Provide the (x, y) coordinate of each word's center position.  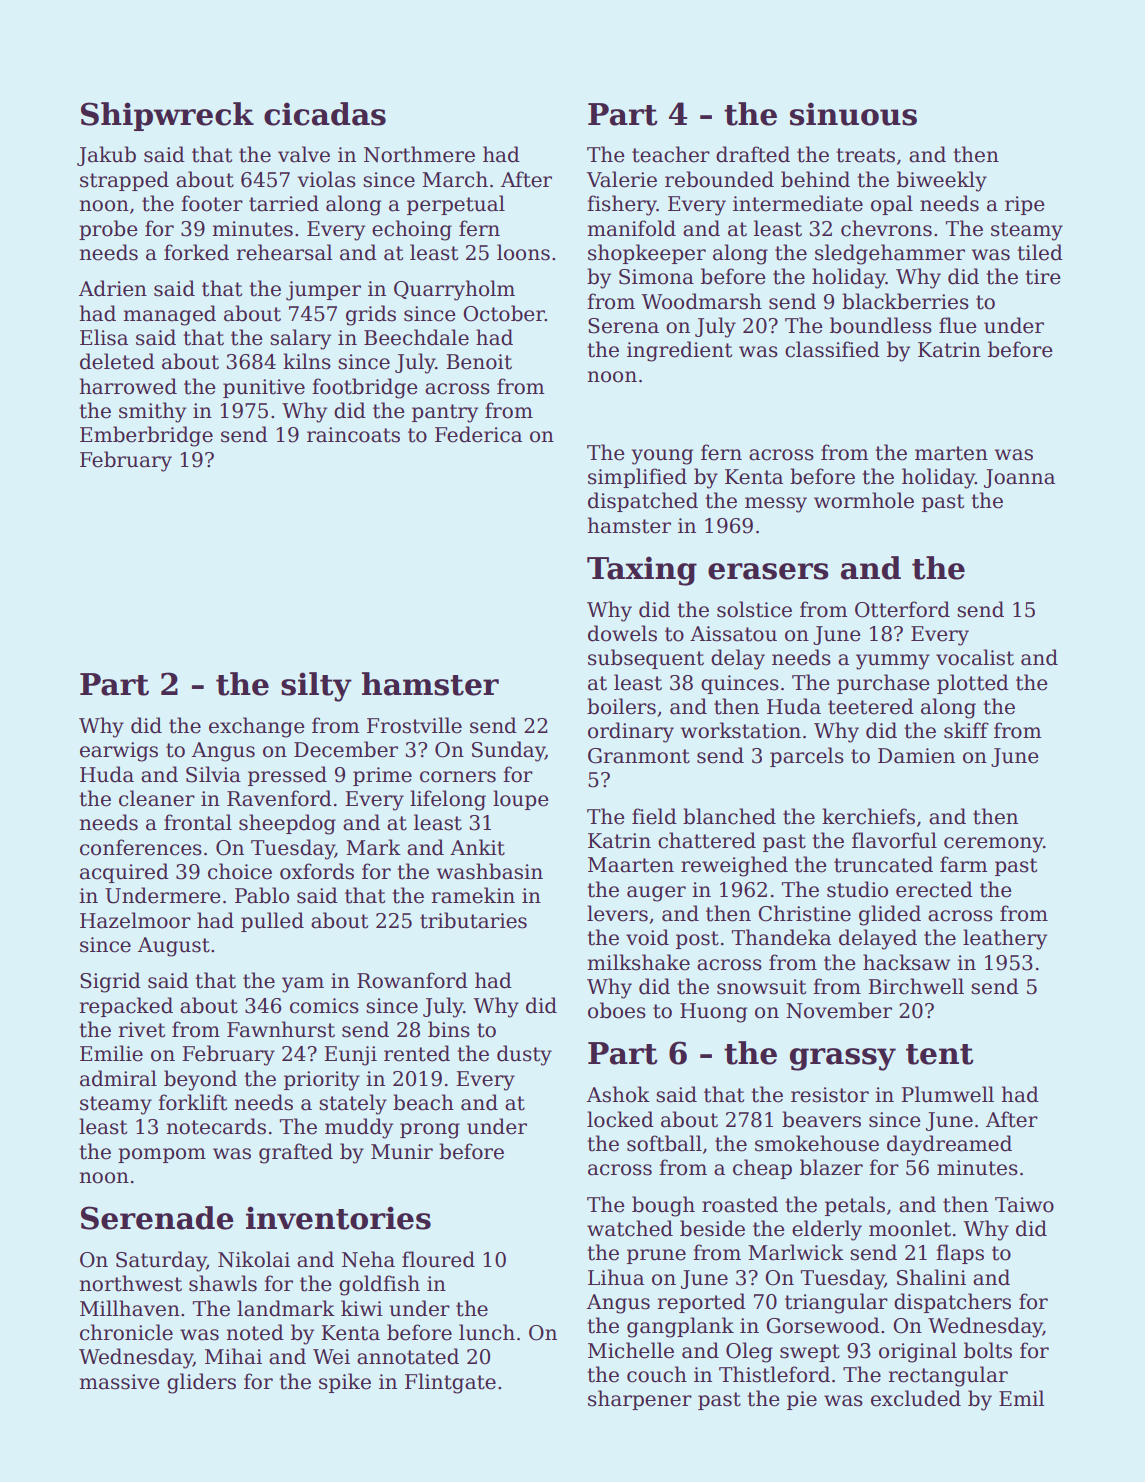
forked (196, 252)
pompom (162, 1155)
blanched (729, 816)
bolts (988, 1350)
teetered (871, 706)
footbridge (364, 388)
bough (663, 1206)
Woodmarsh (701, 301)
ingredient (679, 351)
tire (1042, 277)
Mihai (233, 1356)
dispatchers (952, 1303)
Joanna (1019, 478)
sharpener (640, 1400)
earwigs (119, 752)
